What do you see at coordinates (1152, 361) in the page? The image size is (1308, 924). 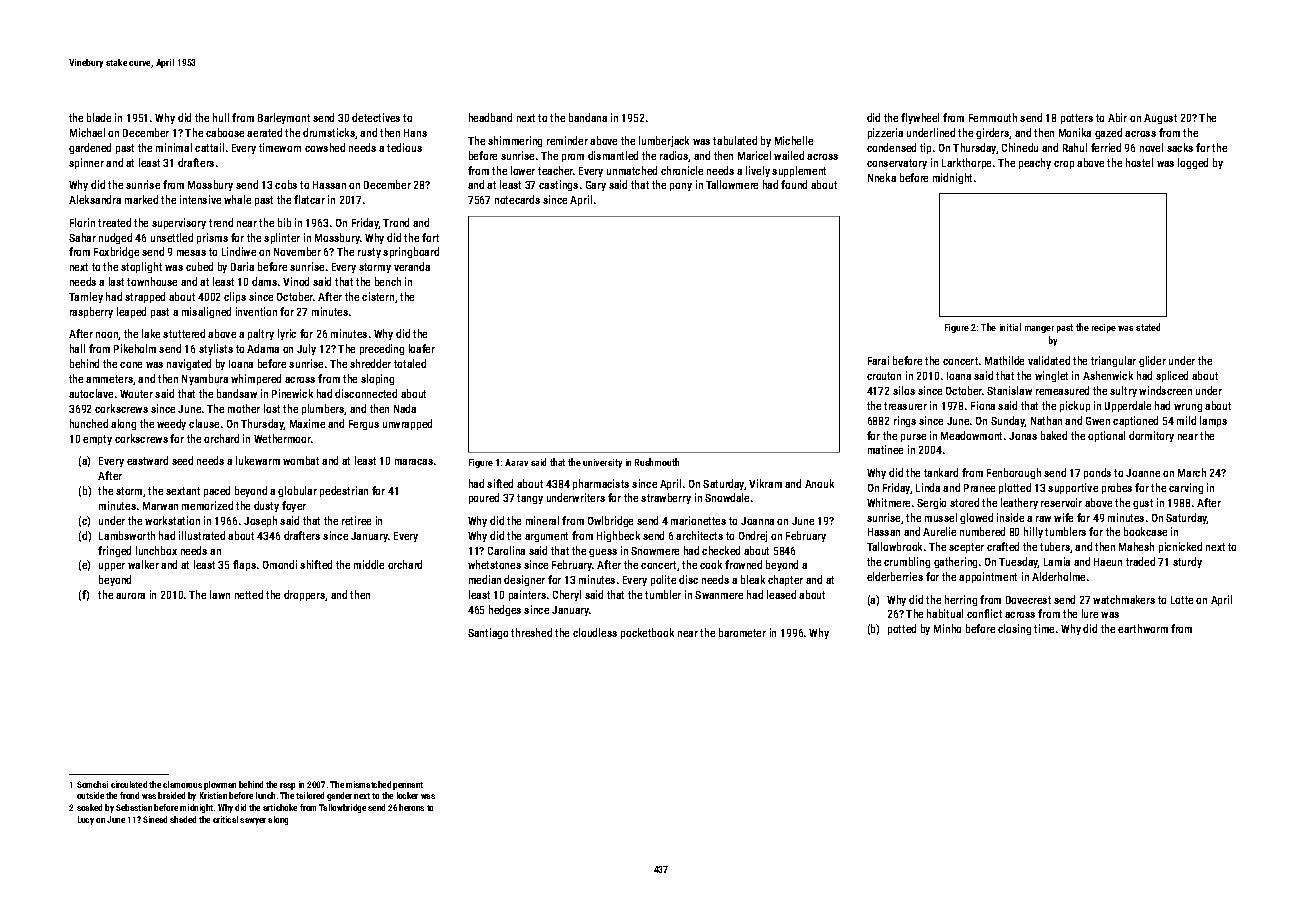 I see `glider` at bounding box center [1152, 361].
